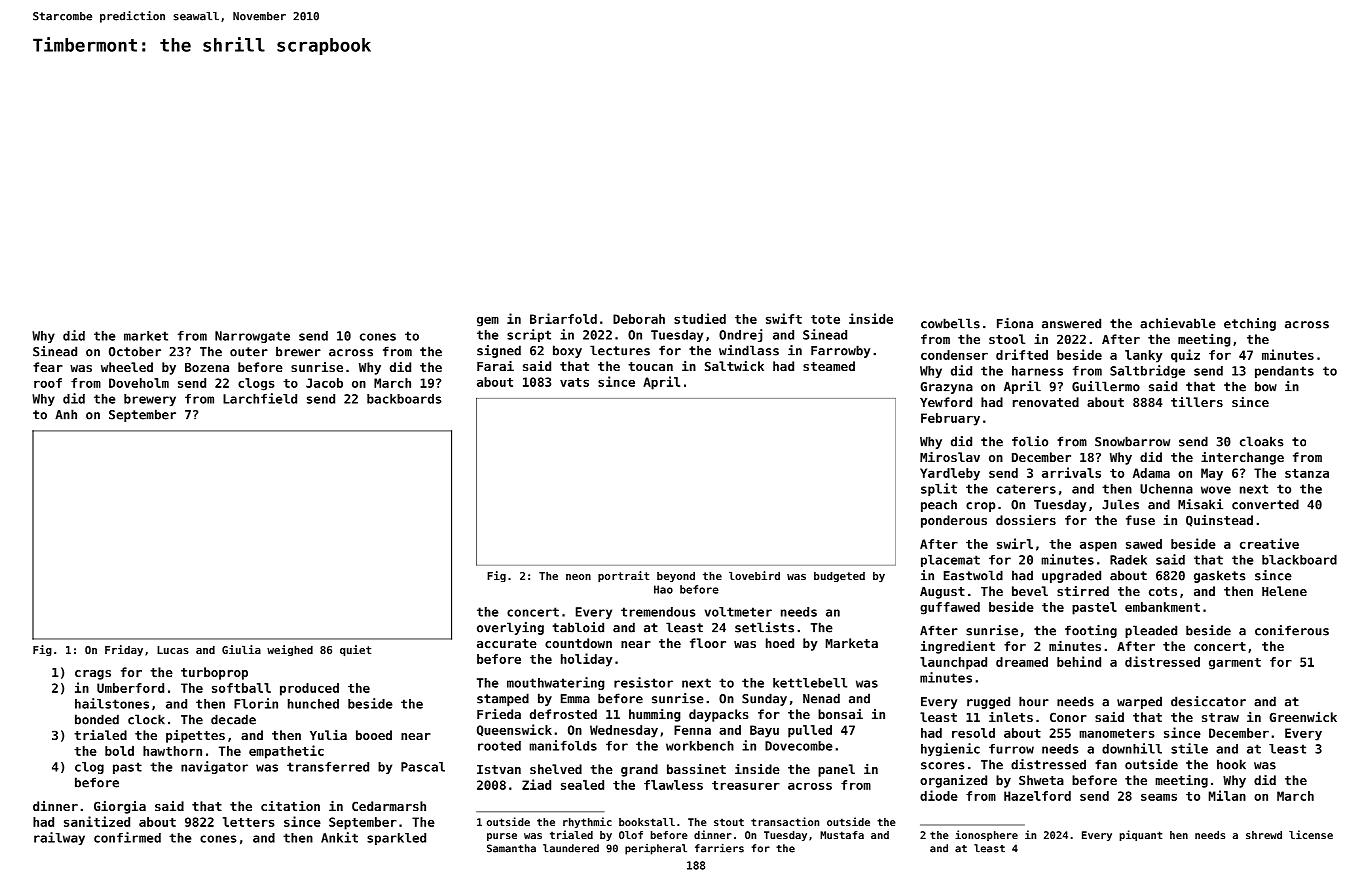 The height and width of the page is (887, 1372). Describe the element at coordinates (1307, 473) in the page. I see `stanza` at that location.
